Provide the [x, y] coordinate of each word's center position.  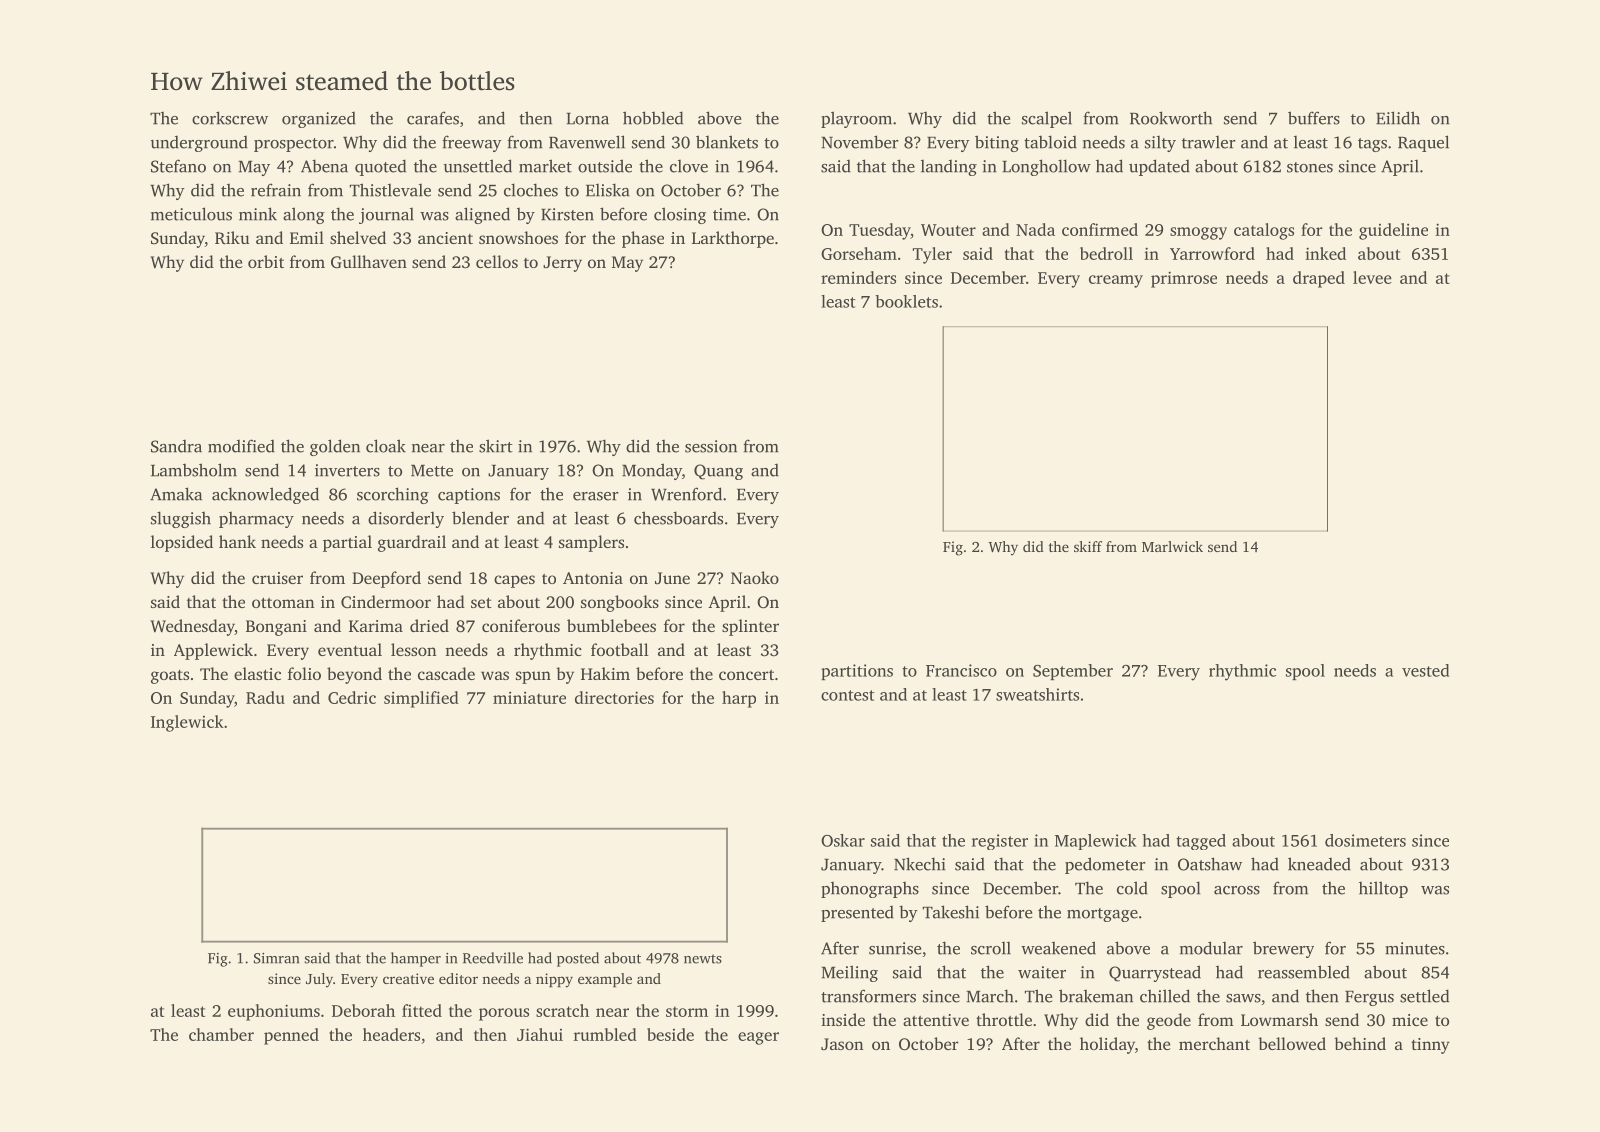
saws [1243, 998]
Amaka [176, 494]
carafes [433, 118]
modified [241, 446]
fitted [422, 1010]
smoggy [1198, 233]
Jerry [562, 264]
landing [949, 168]
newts [703, 959]
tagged [1201, 842]
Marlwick [1172, 546]
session [711, 446]
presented [857, 914]
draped [1319, 279]
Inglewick [187, 723]
